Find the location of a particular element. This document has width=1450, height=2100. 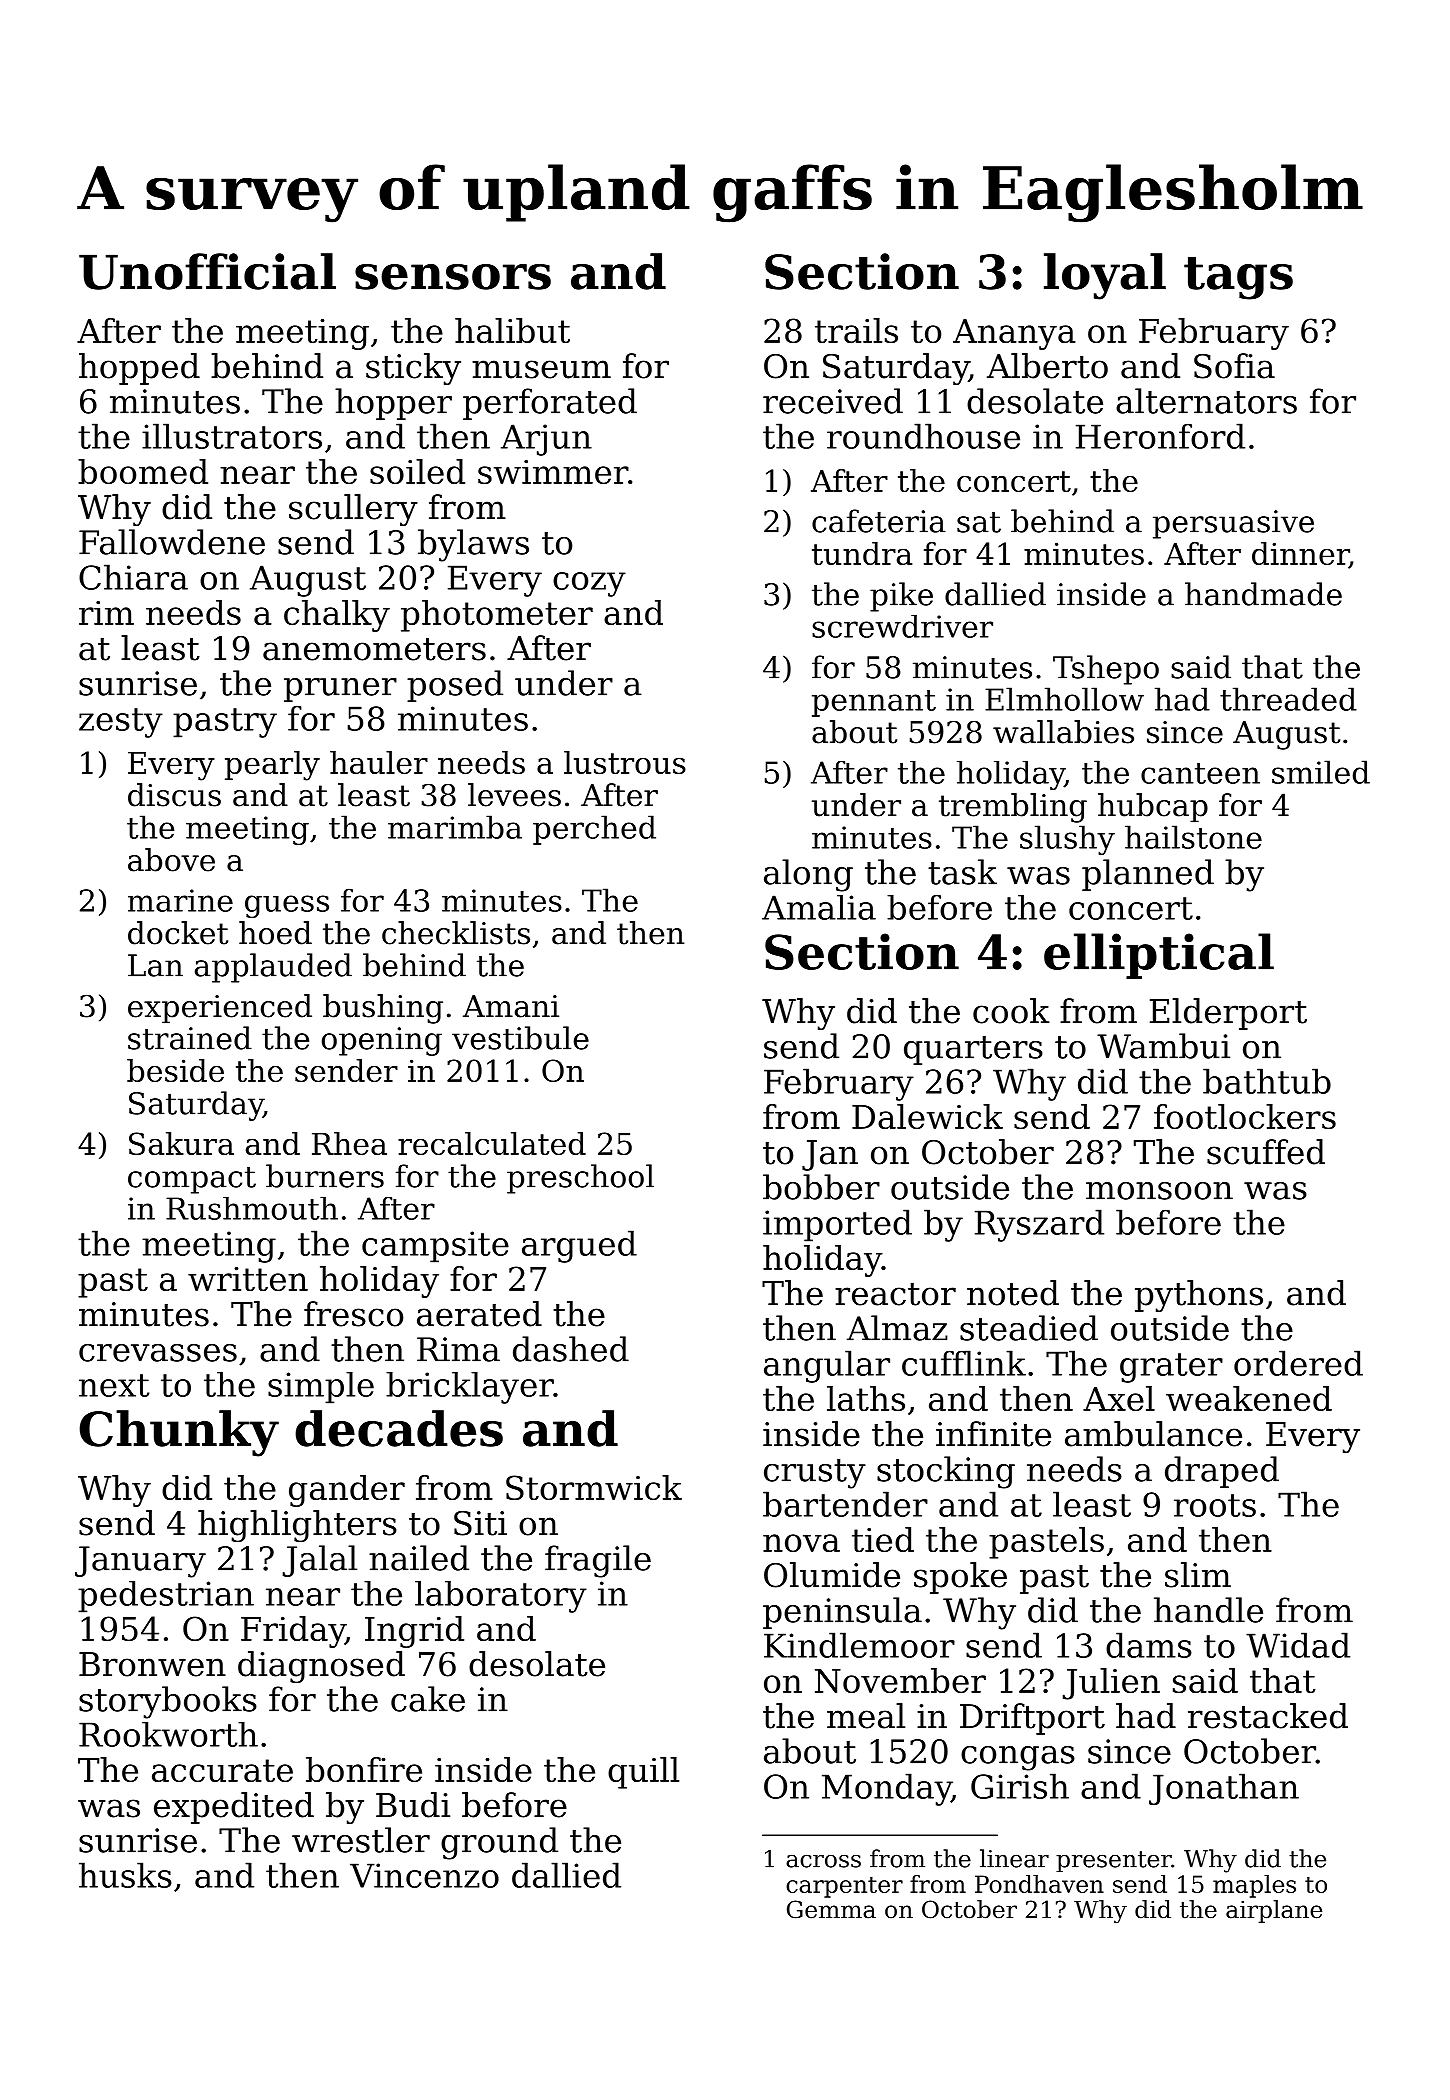

Rookworth is located at coordinates (168, 1734).
